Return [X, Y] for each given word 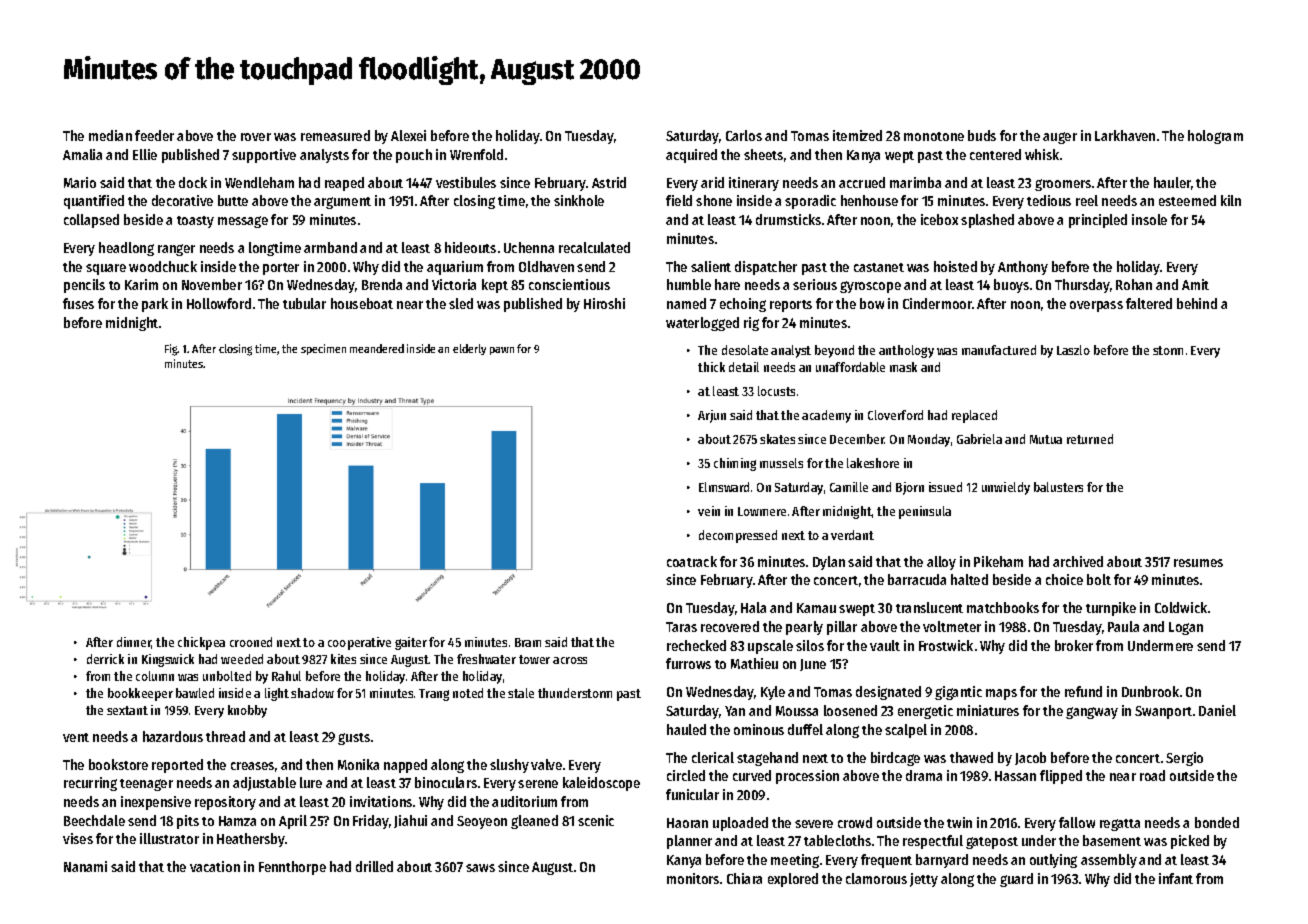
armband [330, 247]
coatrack [692, 561]
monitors [693, 878]
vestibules [466, 182]
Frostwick [946, 645]
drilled [374, 866]
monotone [934, 136]
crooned [251, 642]
